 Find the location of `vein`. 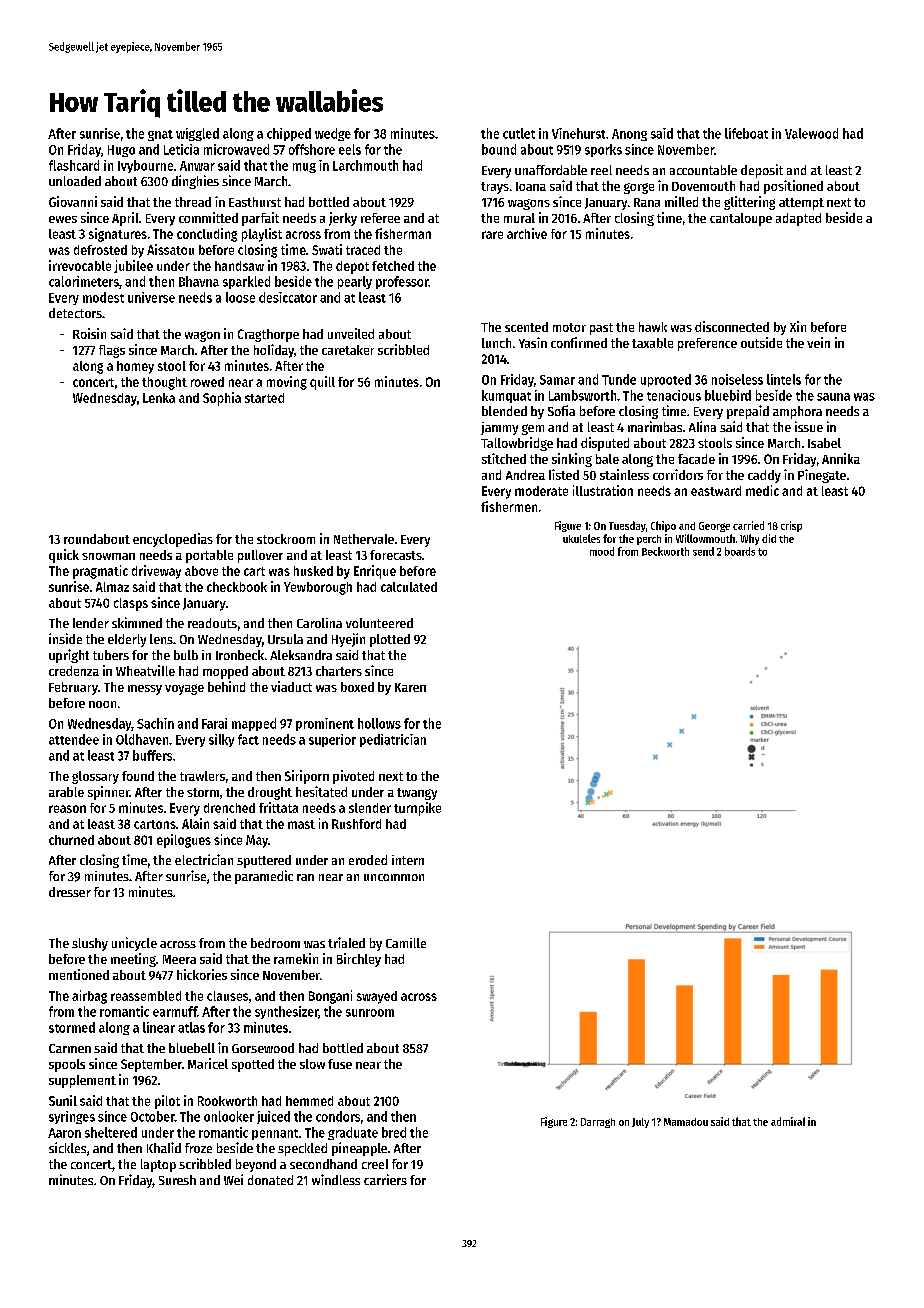

vein is located at coordinates (818, 342).
